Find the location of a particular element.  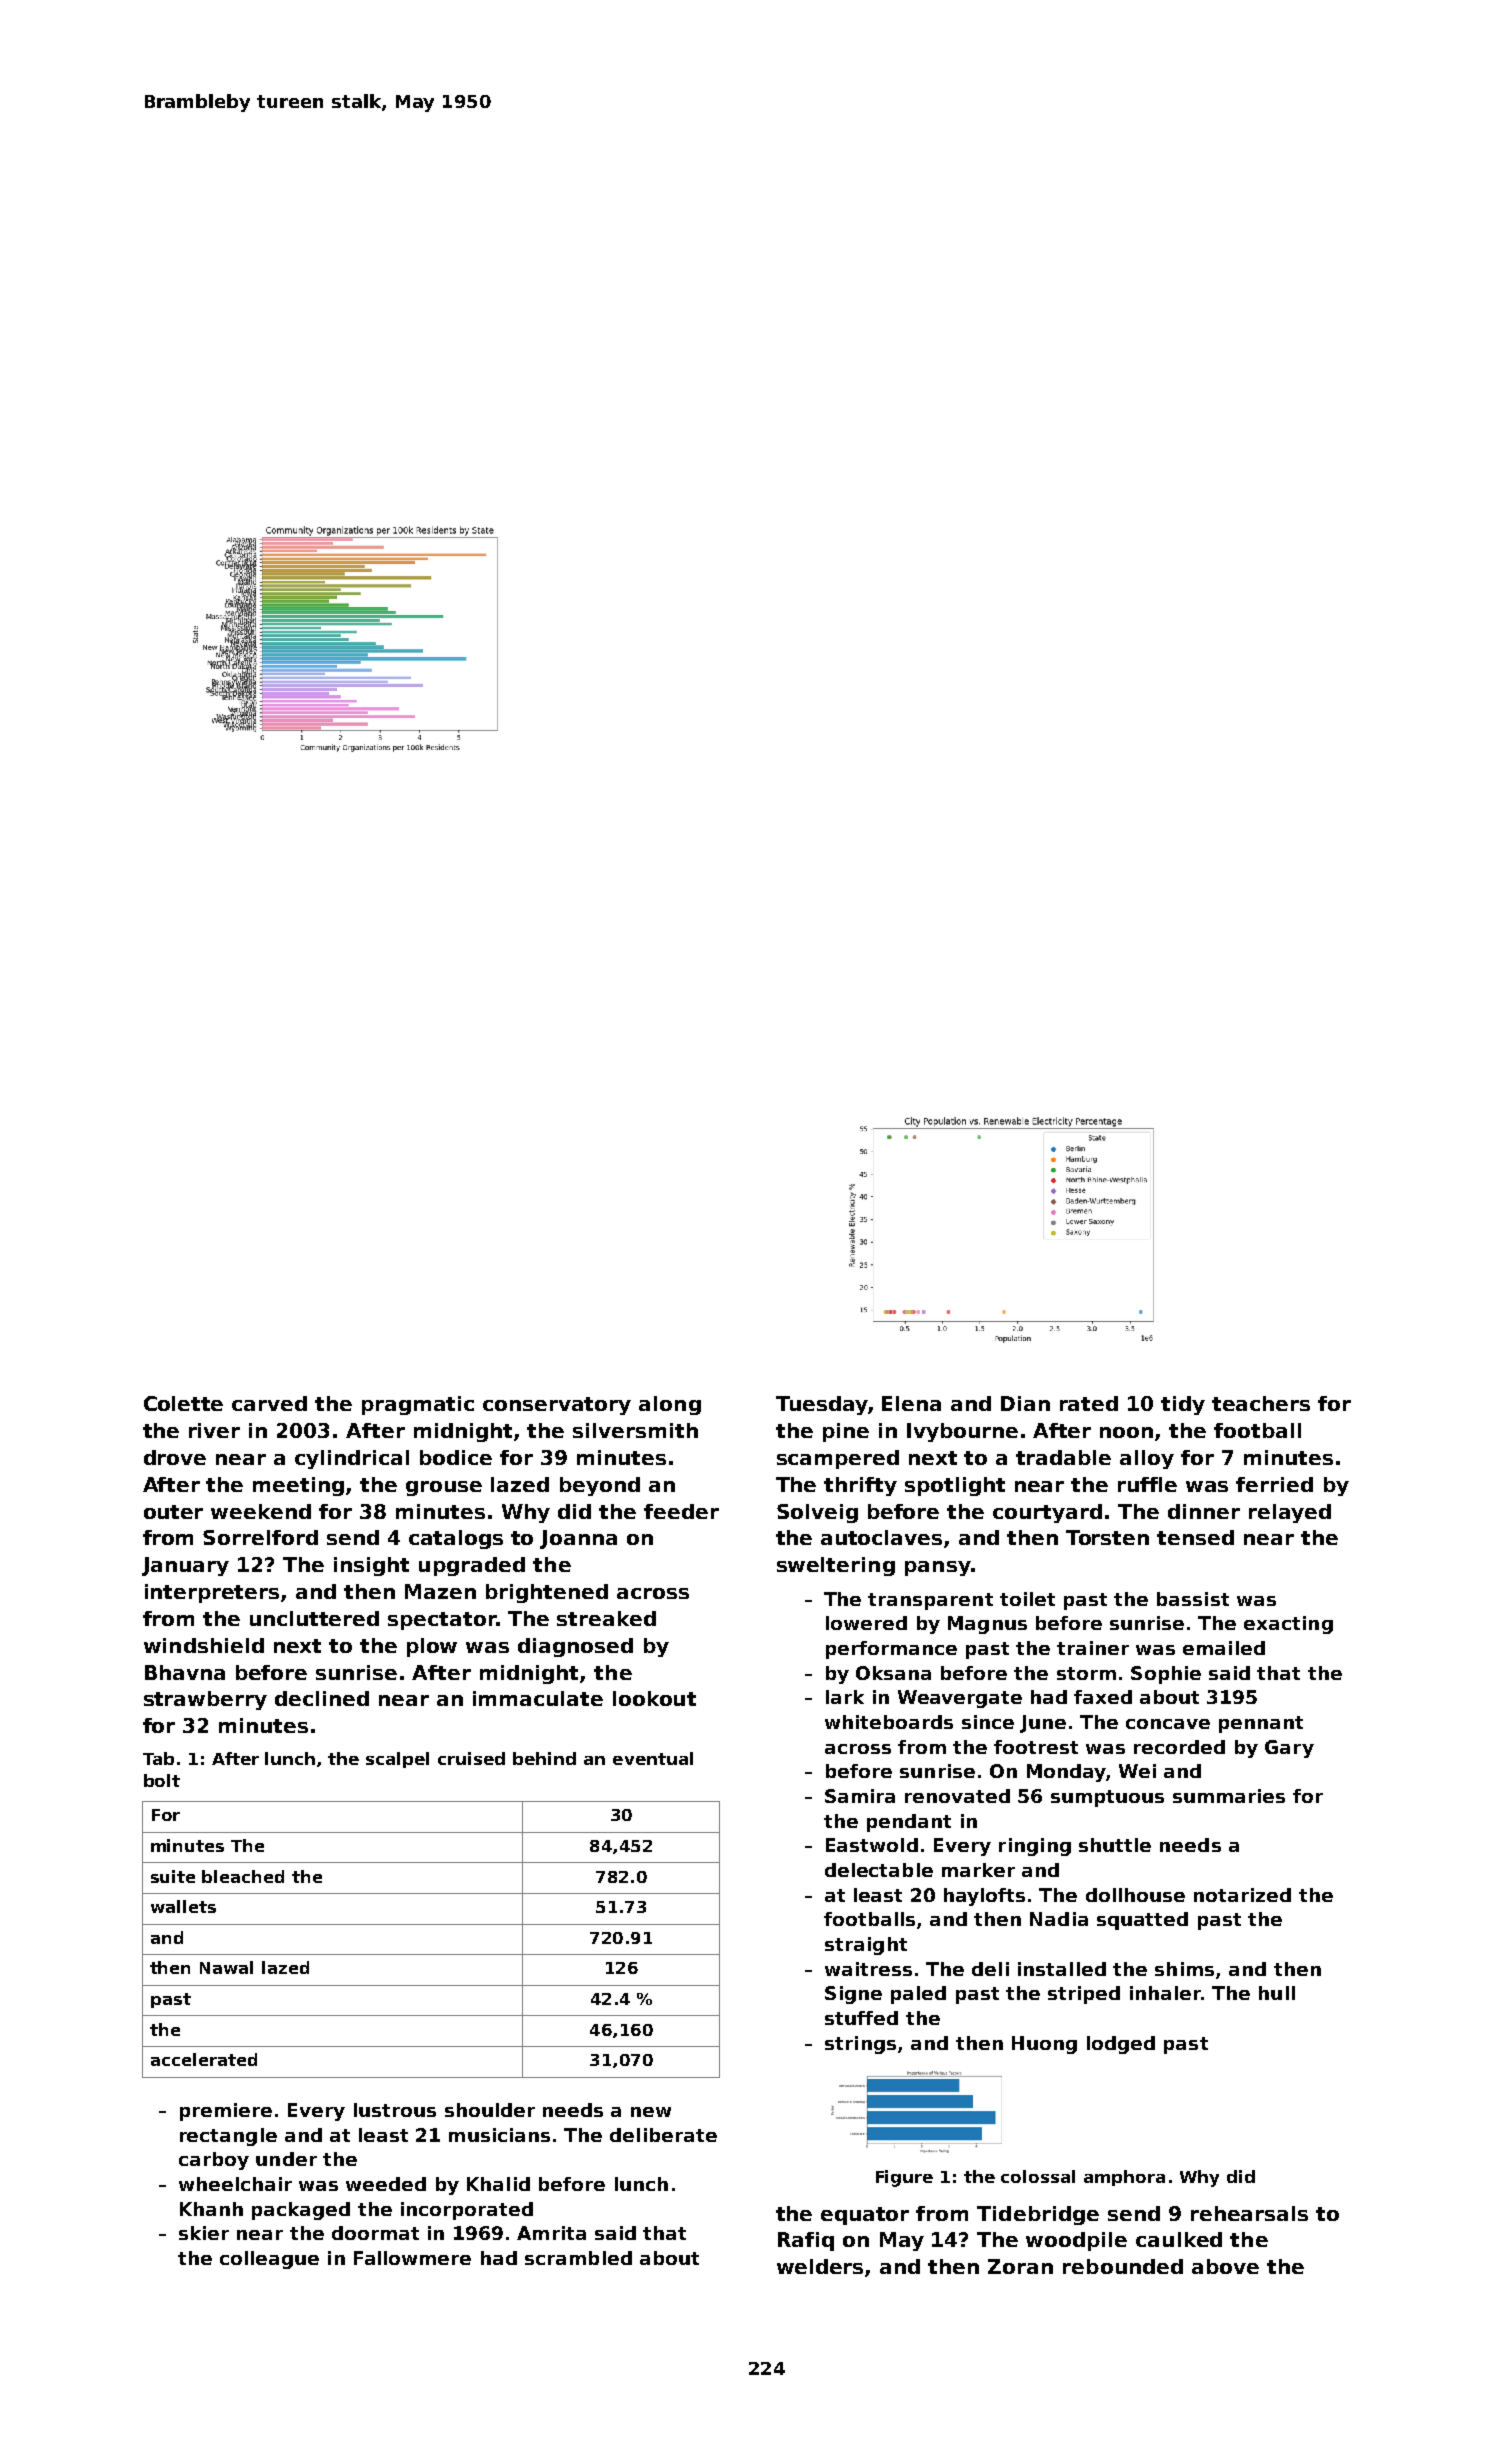

carved is located at coordinates (269, 1403).
